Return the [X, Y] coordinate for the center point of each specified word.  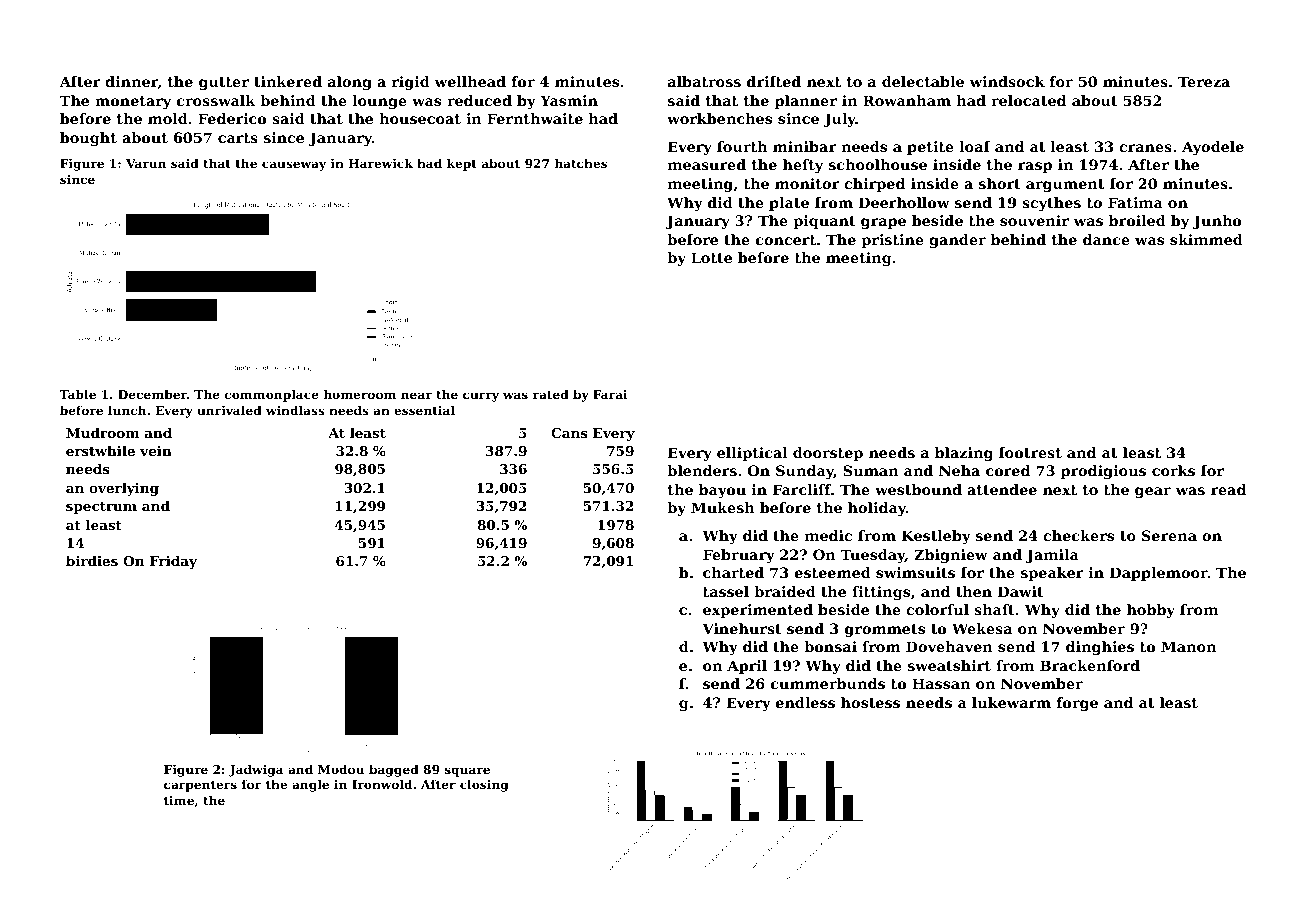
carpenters [200, 786]
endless [805, 702]
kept [462, 164]
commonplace [272, 395]
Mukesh [723, 507]
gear [1153, 492]
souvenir [1034, 220]
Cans [569, 433]
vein [156, 451]
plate [789, 204]
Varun [146, 163]
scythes [1051, 204]
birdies [92, 560]
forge [1077, 704]
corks [1173, 470]
